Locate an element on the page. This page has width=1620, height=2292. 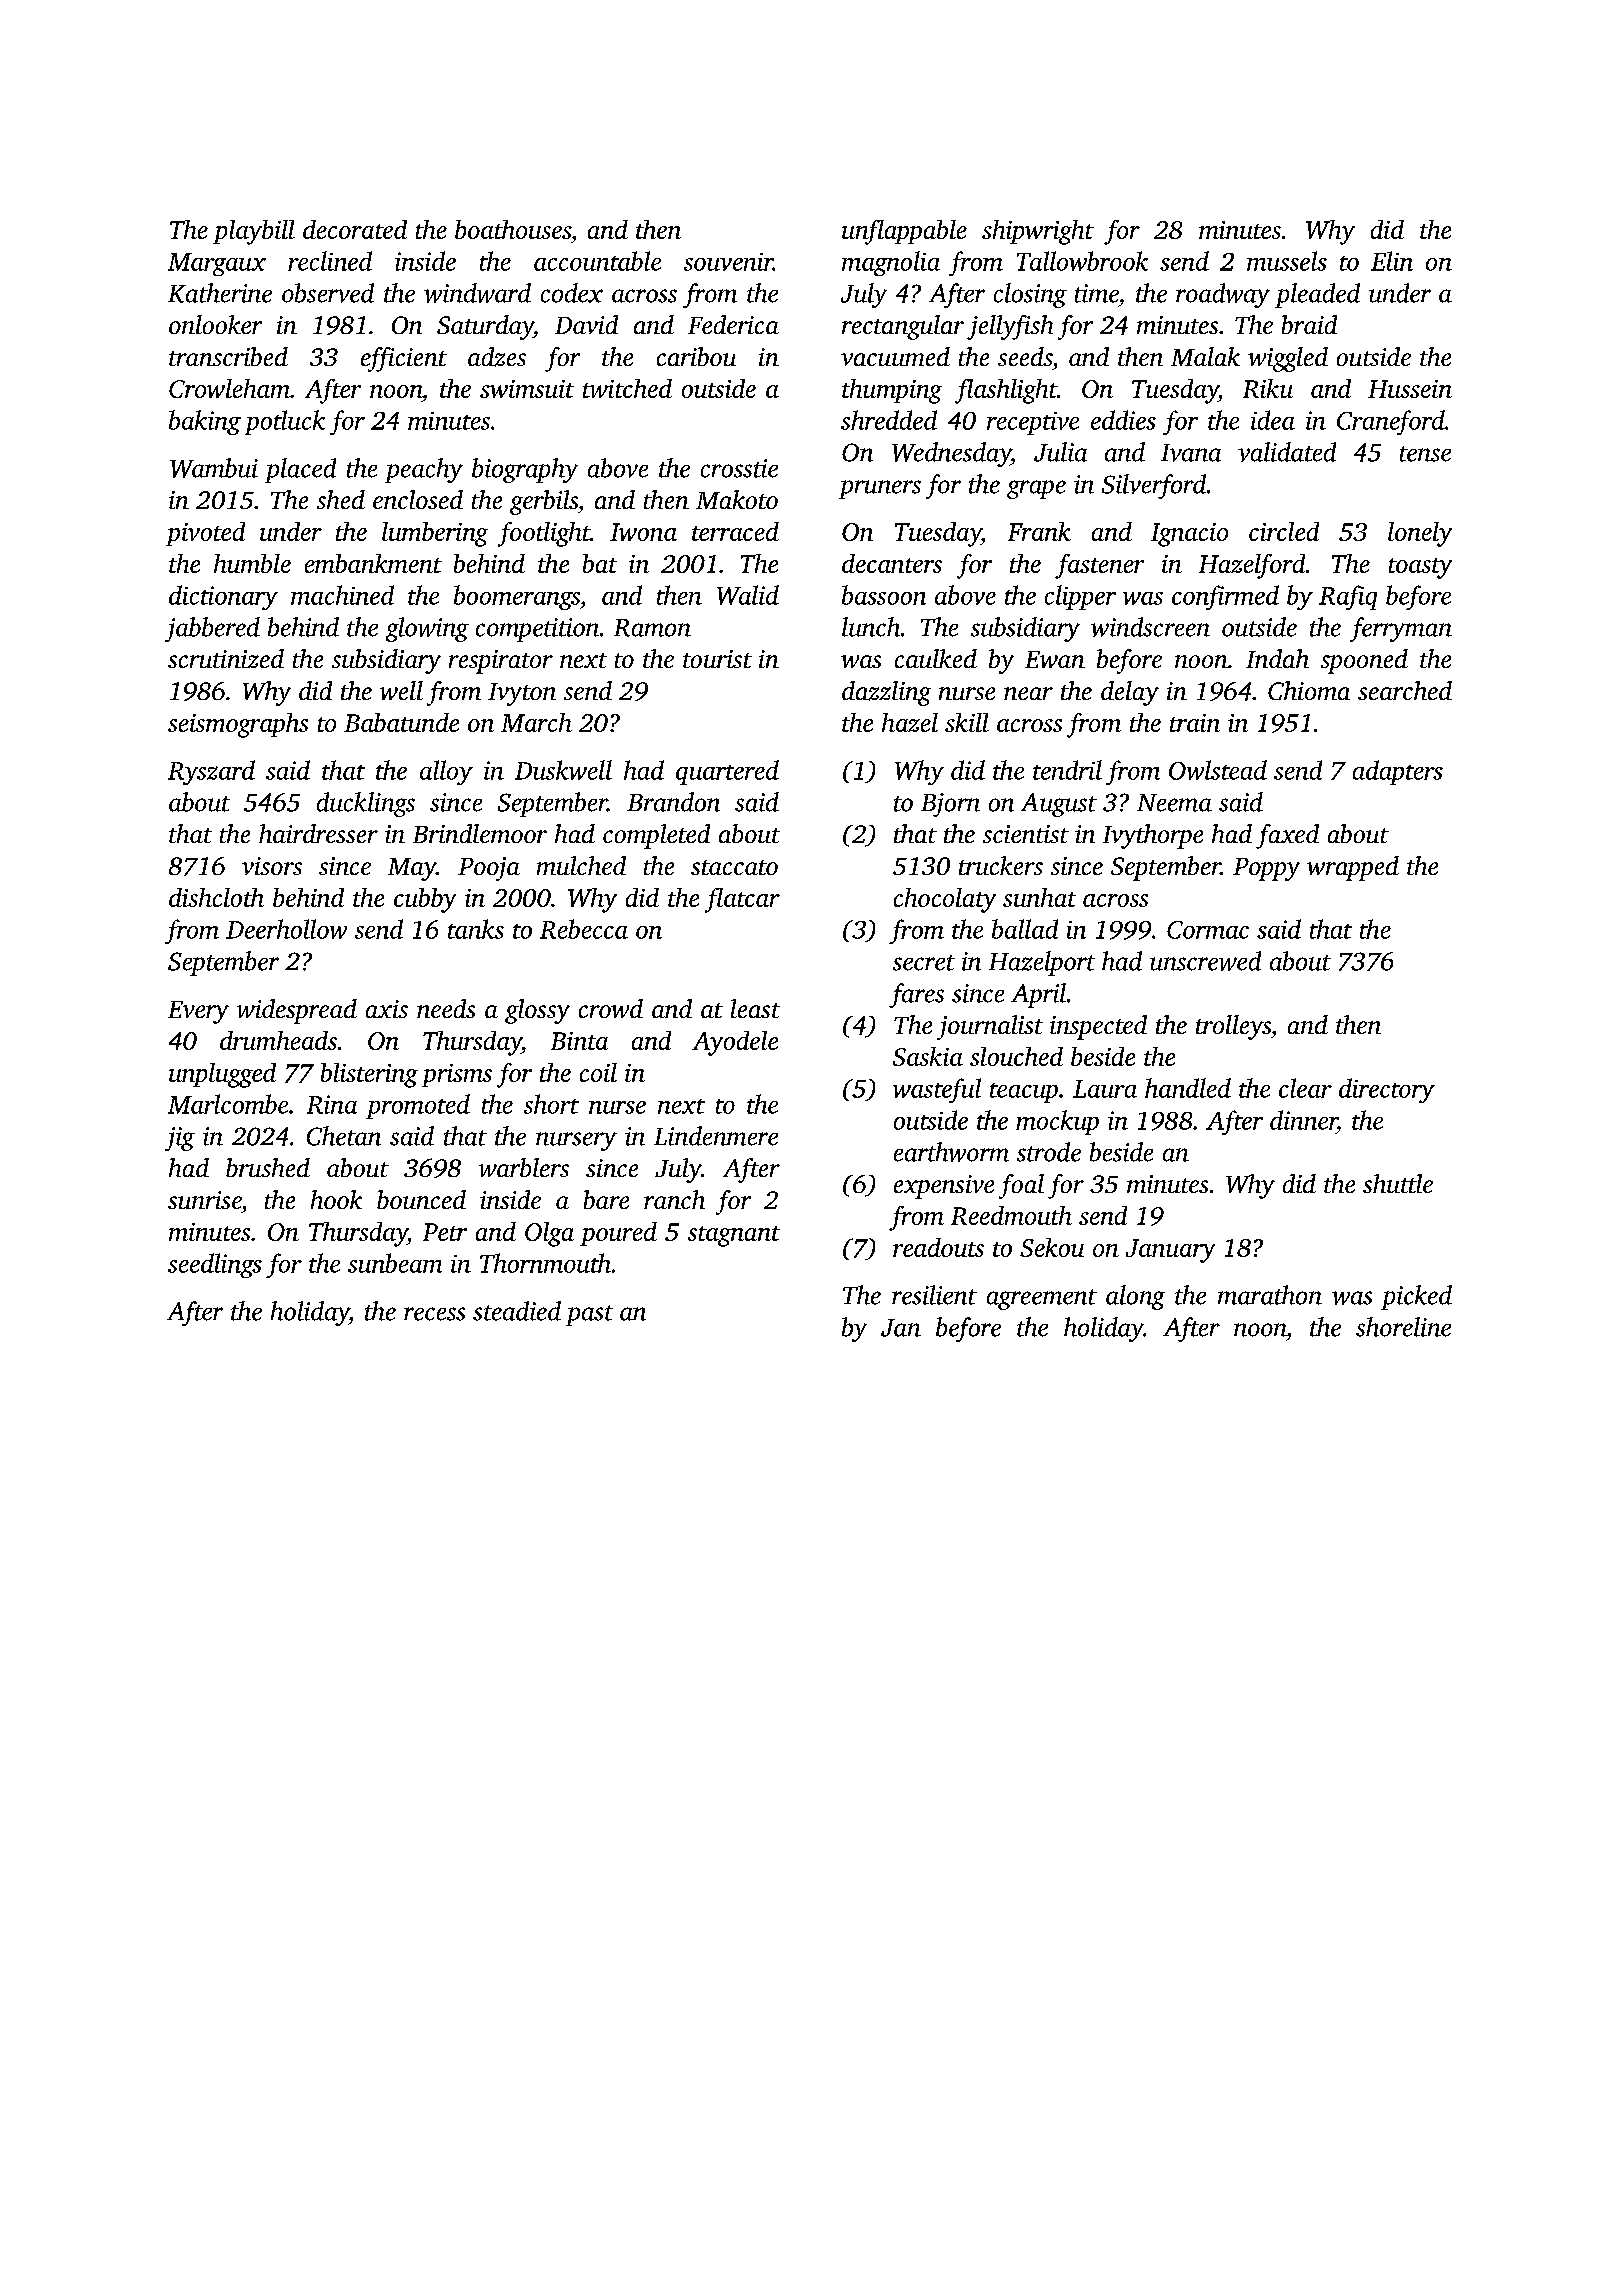
wrapped is located at coordinates (1353, 868).
